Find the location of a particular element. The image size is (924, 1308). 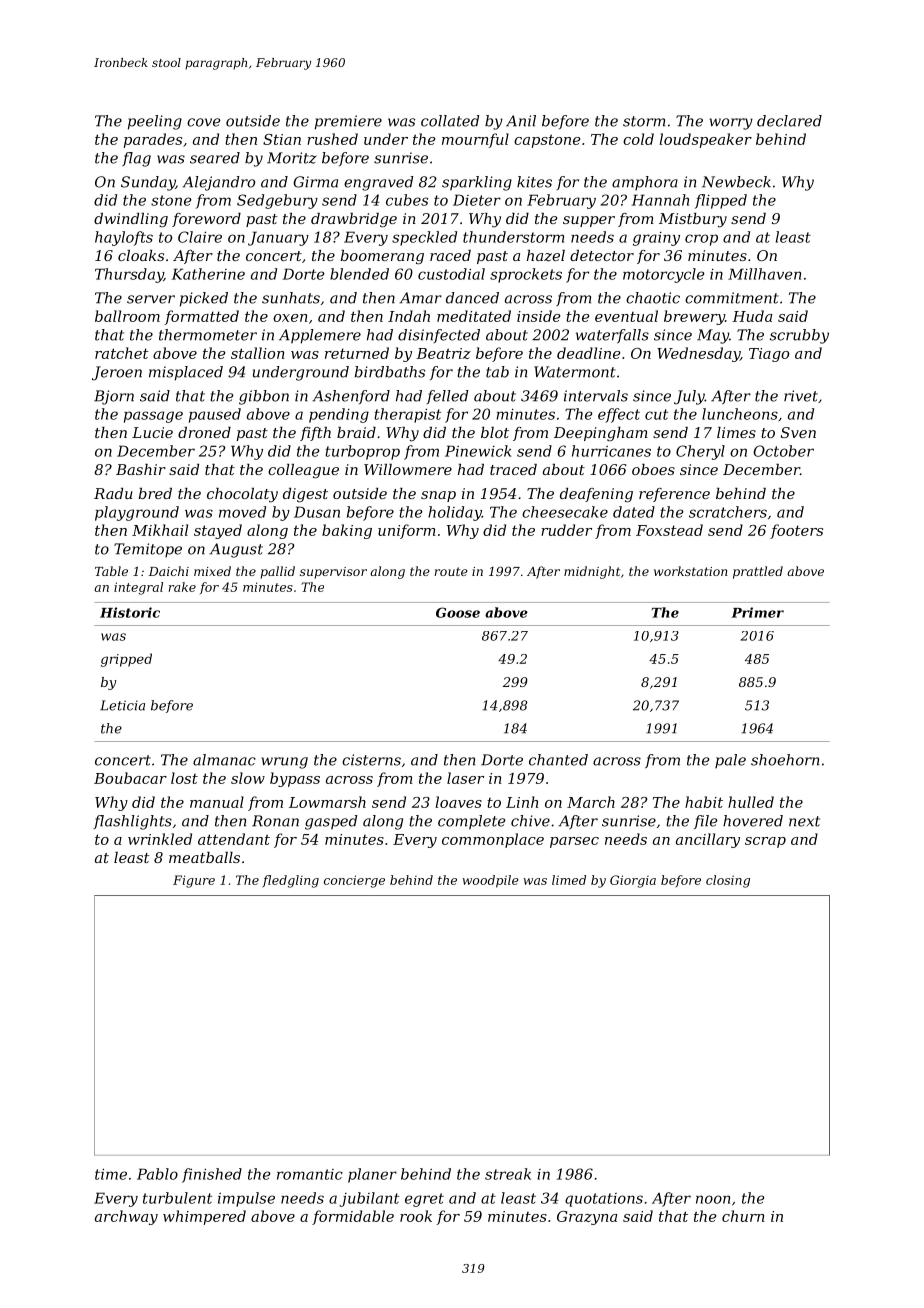

whimpered is located at coordinates (204, 1217).
